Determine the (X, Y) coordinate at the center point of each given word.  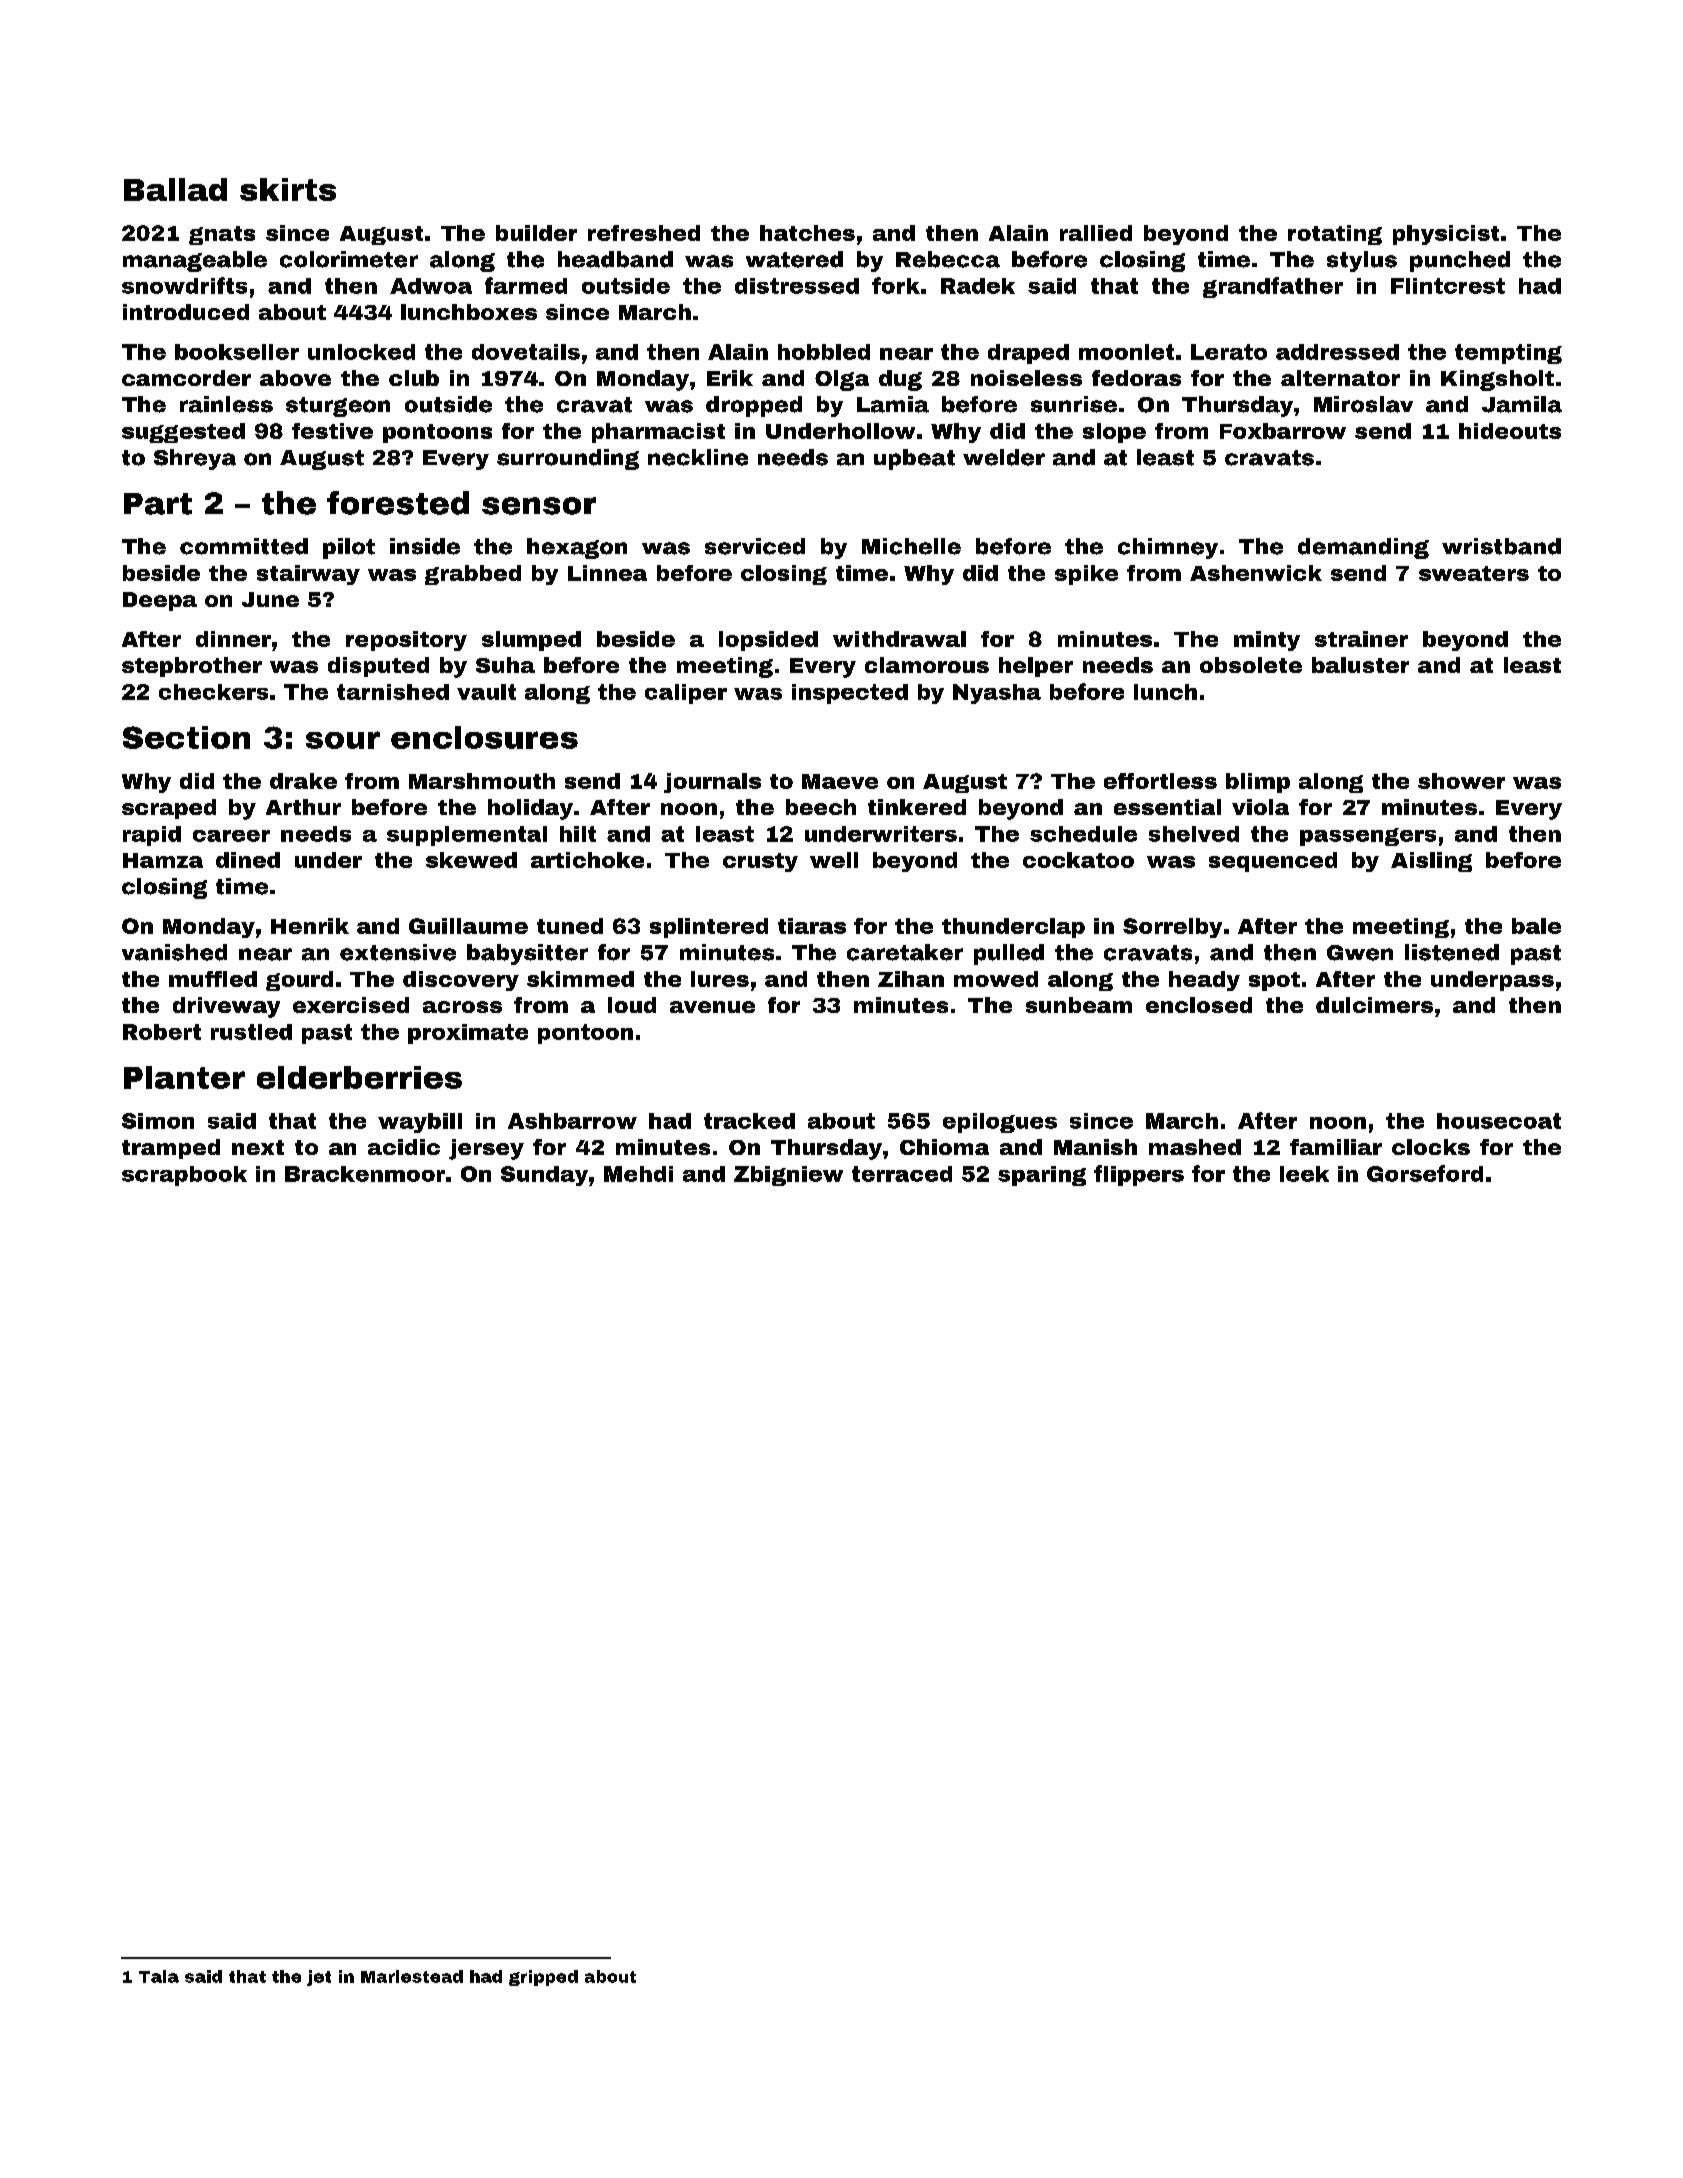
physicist (1446, 235)
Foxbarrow (1283, 431)
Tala (159, 1976)
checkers (213, 692)
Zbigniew (788, 1176)
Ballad (175, 189)
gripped (543, 1978)
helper (1036, 667)
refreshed (644, 233)
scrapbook (184, 1176)
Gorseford (1425, 1173)
